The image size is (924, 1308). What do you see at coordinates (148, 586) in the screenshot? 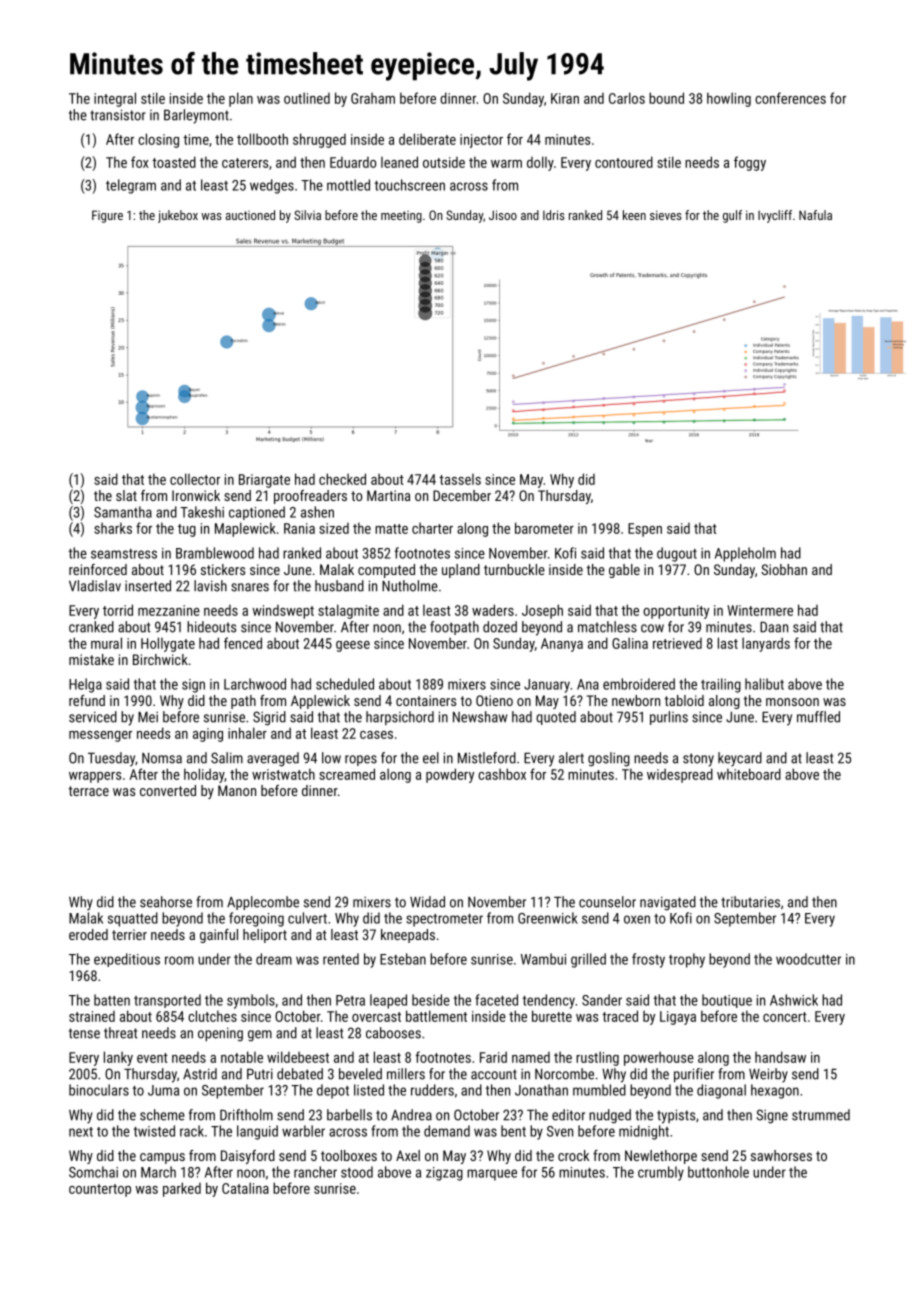
I see `inserted` at bounding box center [148, 586].
